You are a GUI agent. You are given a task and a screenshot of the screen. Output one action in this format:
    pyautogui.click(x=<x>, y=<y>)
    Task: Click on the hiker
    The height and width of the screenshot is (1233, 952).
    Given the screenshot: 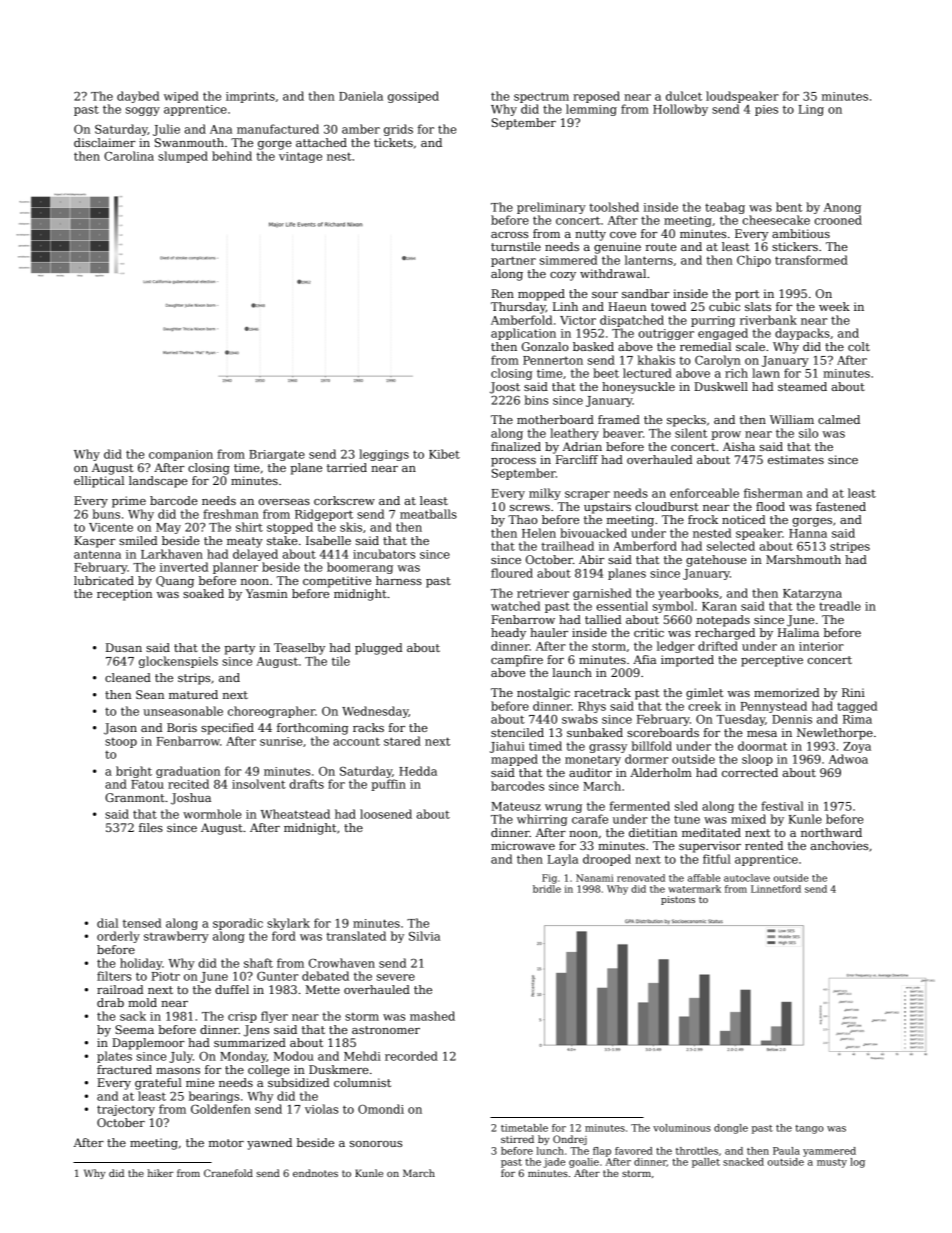 What is the action you would take?
    pyautogui.click(x=161, y=1173)
